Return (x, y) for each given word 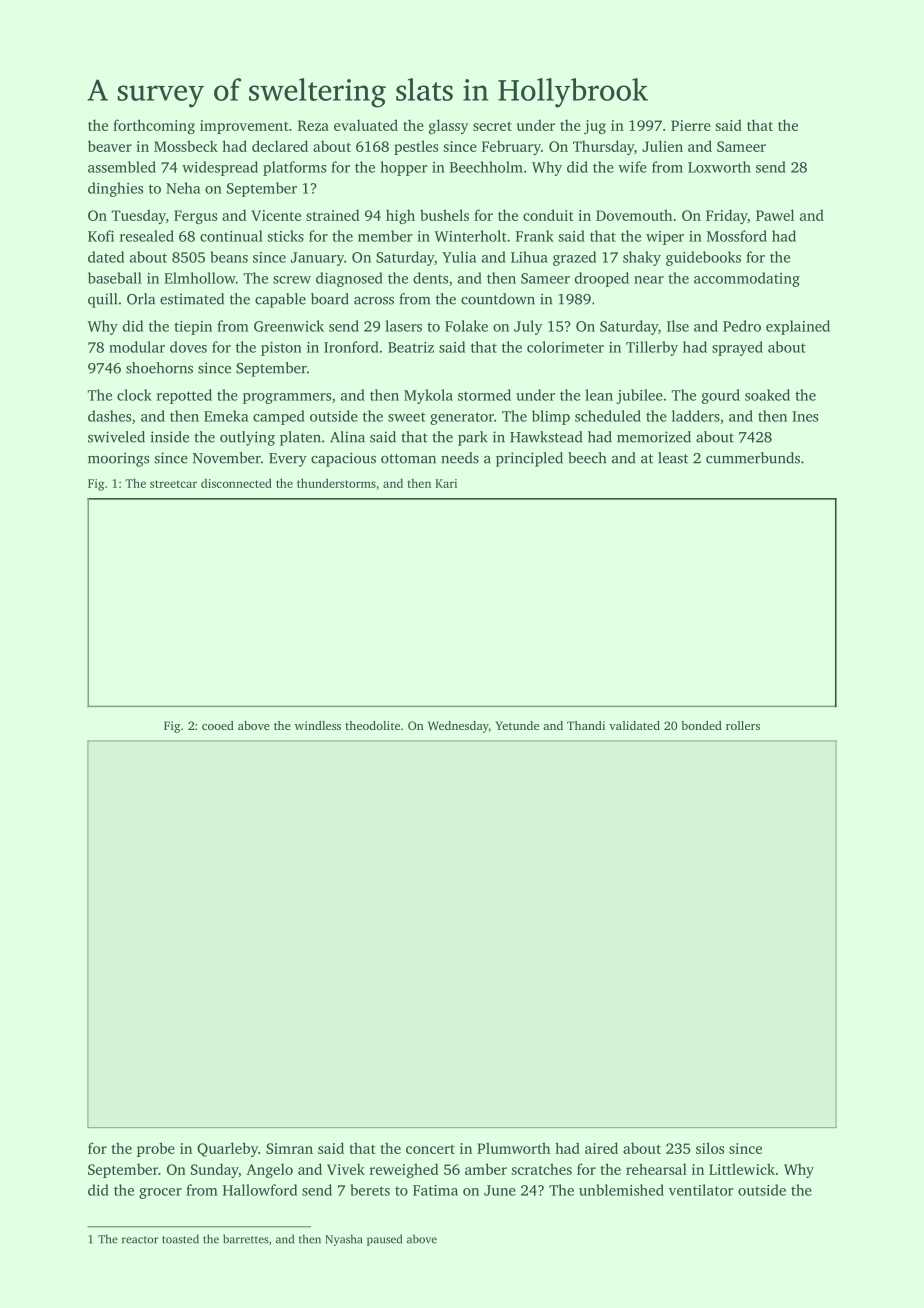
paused (384, 1240)
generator (462, 418)
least (673, 458)
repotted (184, 396)
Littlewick (742, 1169)
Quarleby (227, 1149)
